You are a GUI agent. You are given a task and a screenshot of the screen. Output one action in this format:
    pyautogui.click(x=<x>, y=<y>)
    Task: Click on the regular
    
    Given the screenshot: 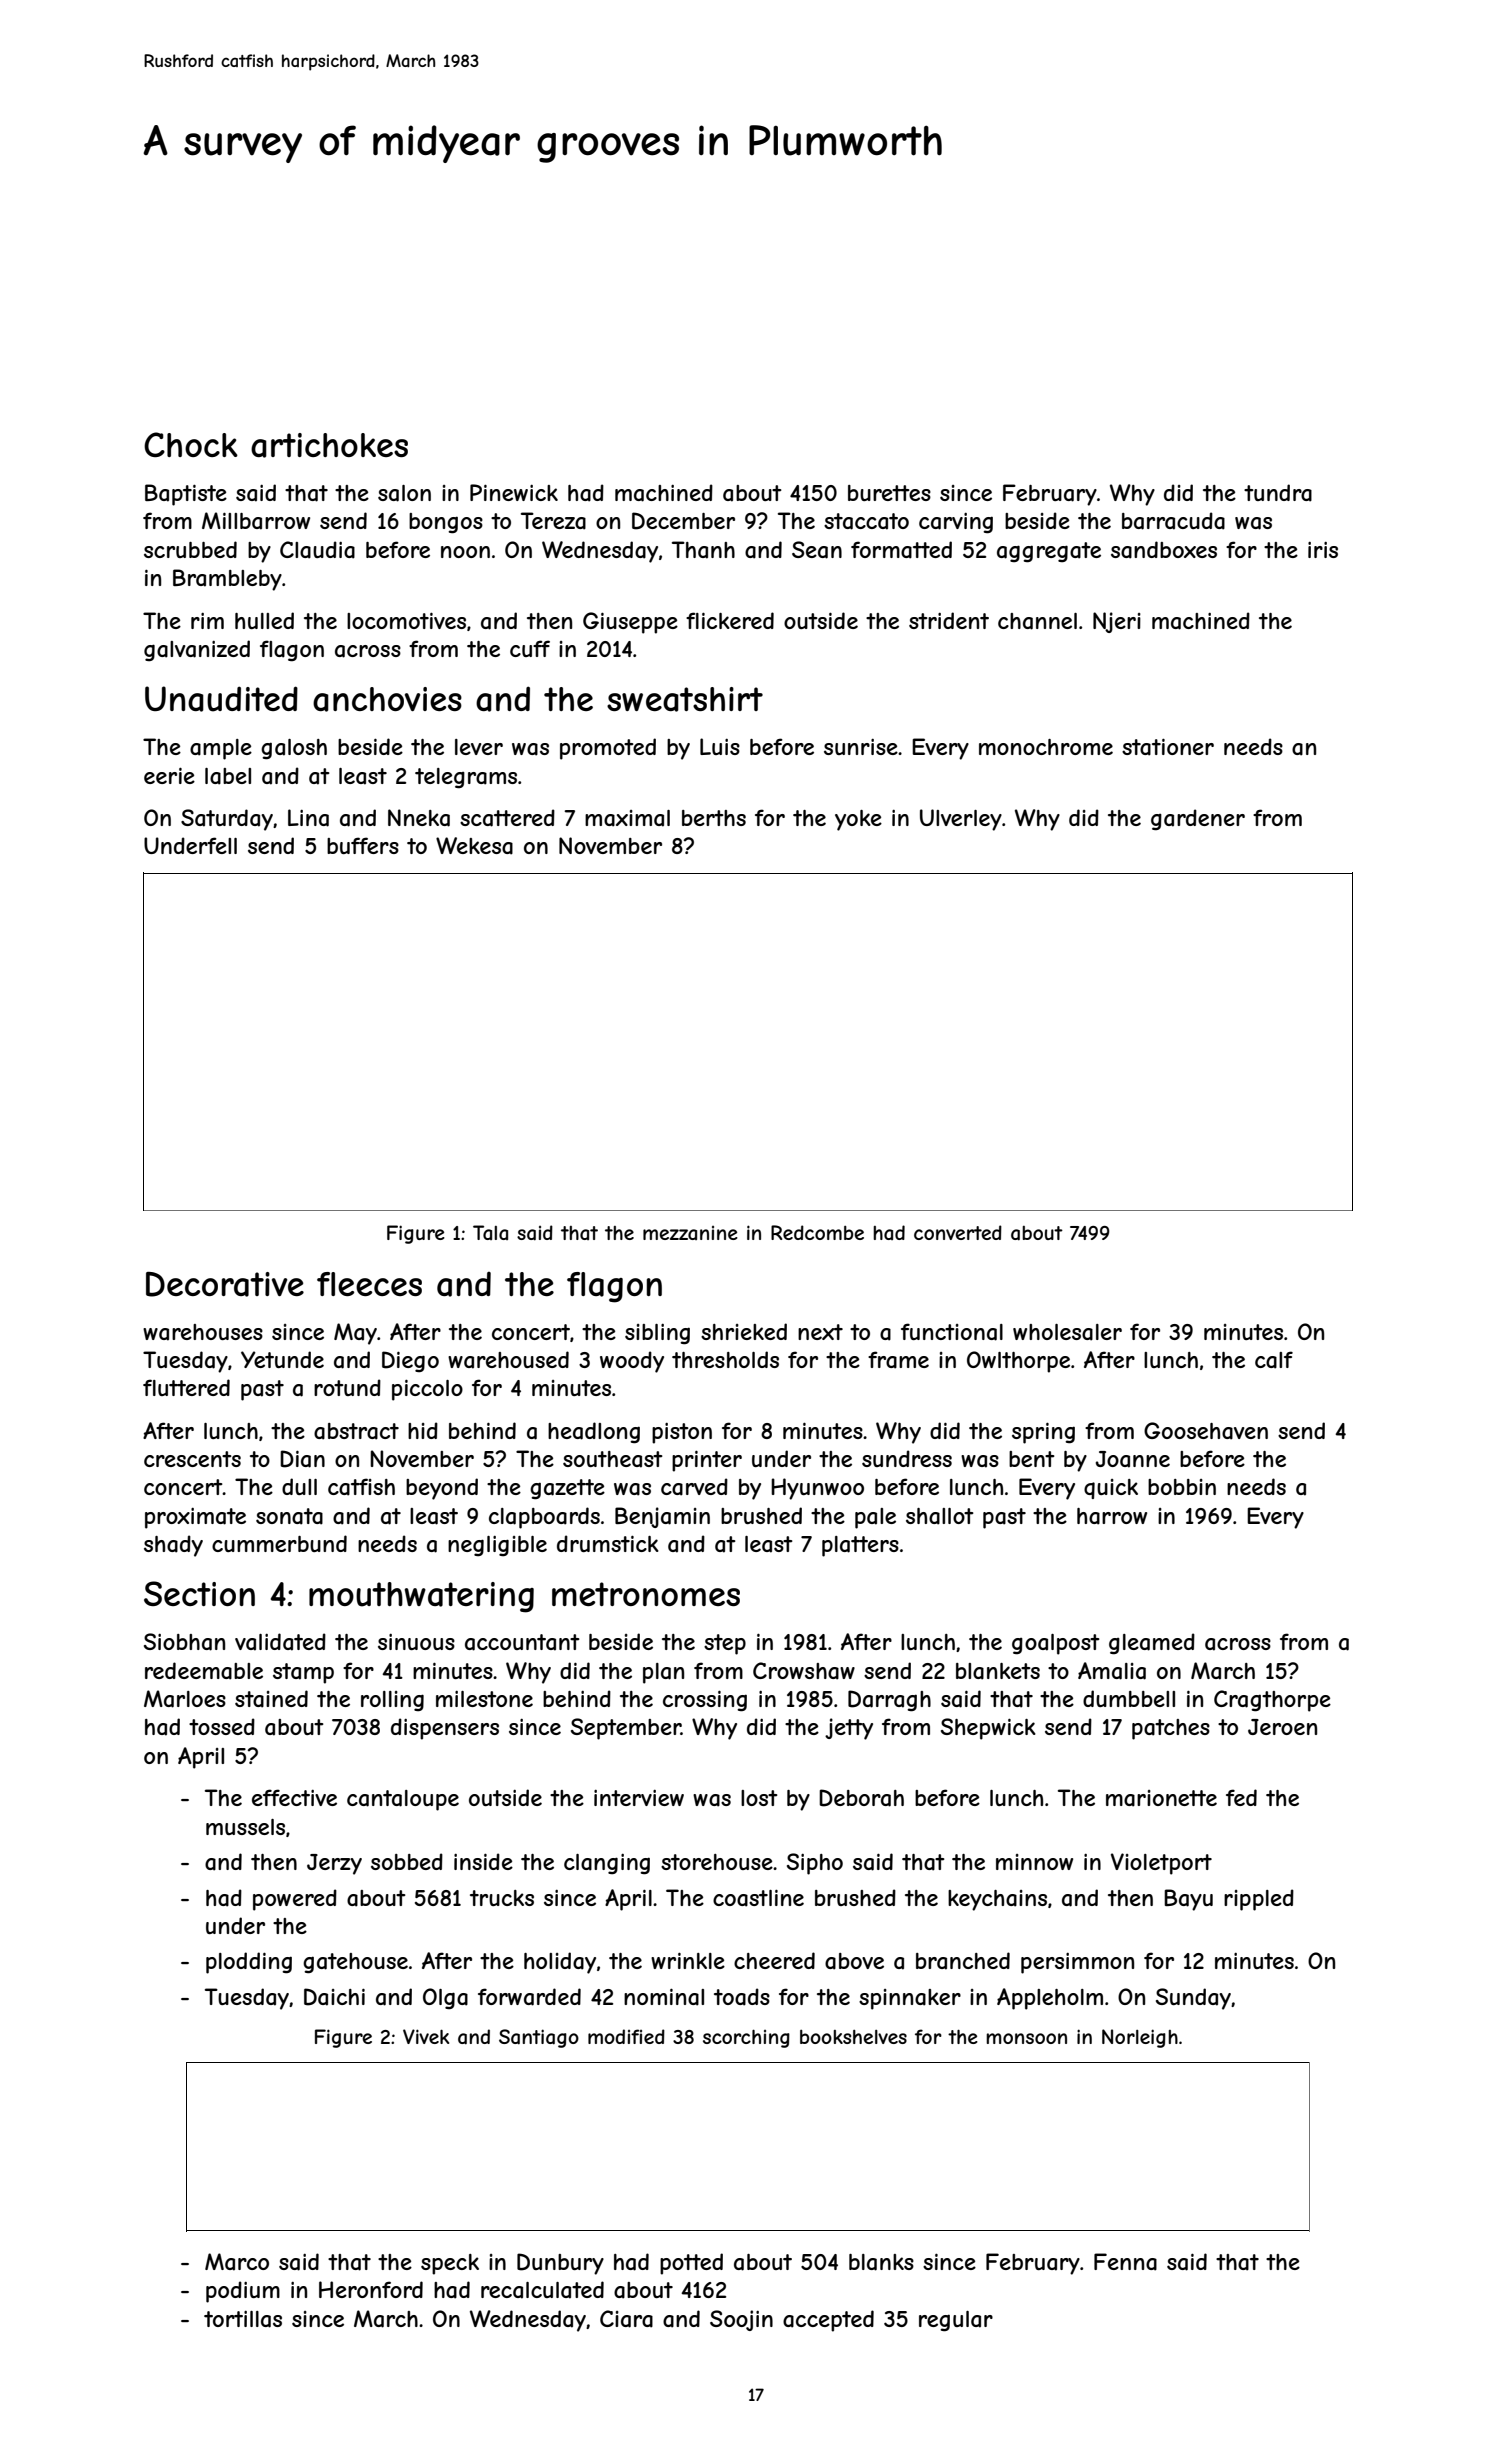 What is the action you would take?
    pyautogui.click(x=956, y=2321)
